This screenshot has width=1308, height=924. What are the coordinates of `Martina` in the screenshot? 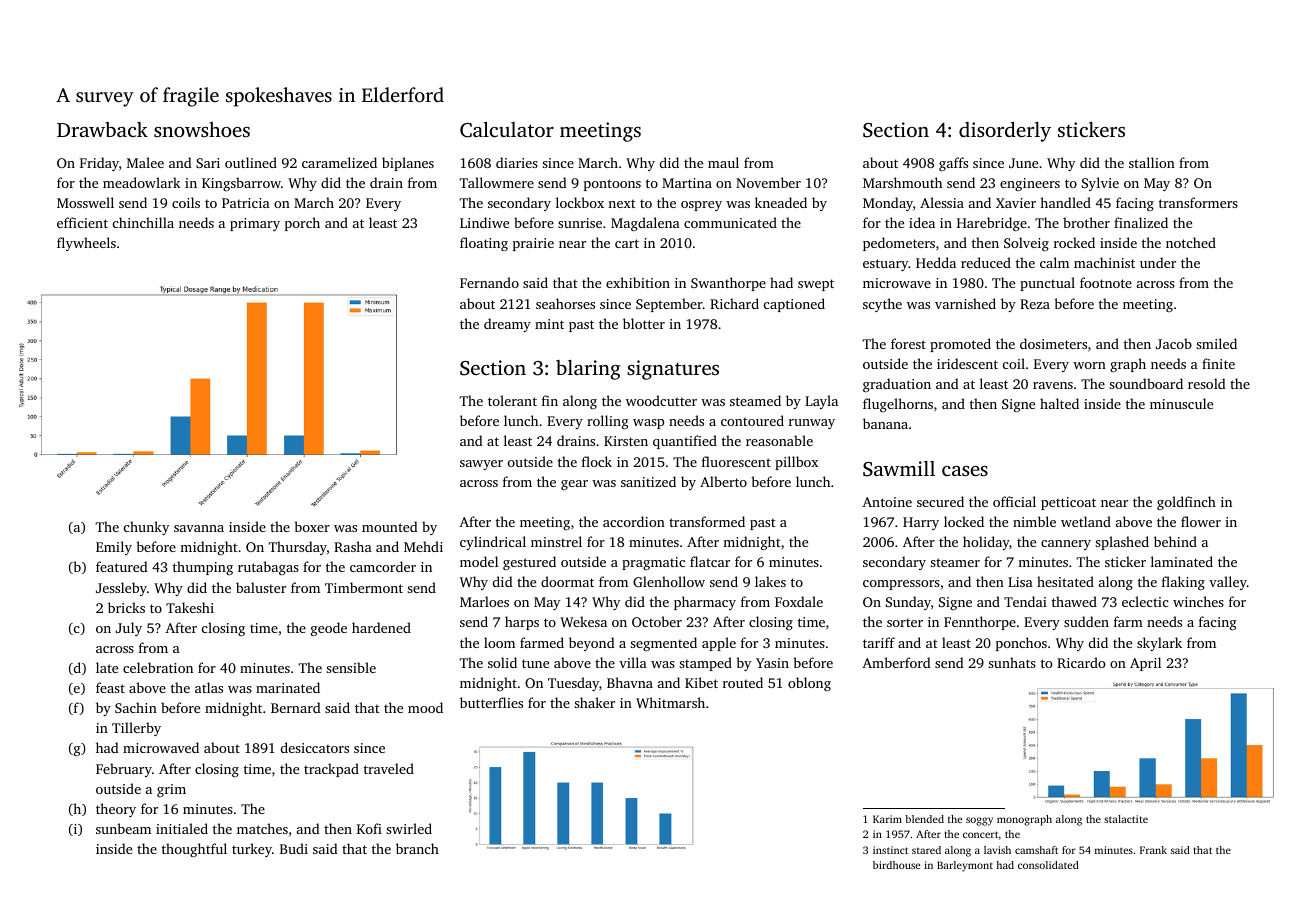 It's located at (687, 183).
